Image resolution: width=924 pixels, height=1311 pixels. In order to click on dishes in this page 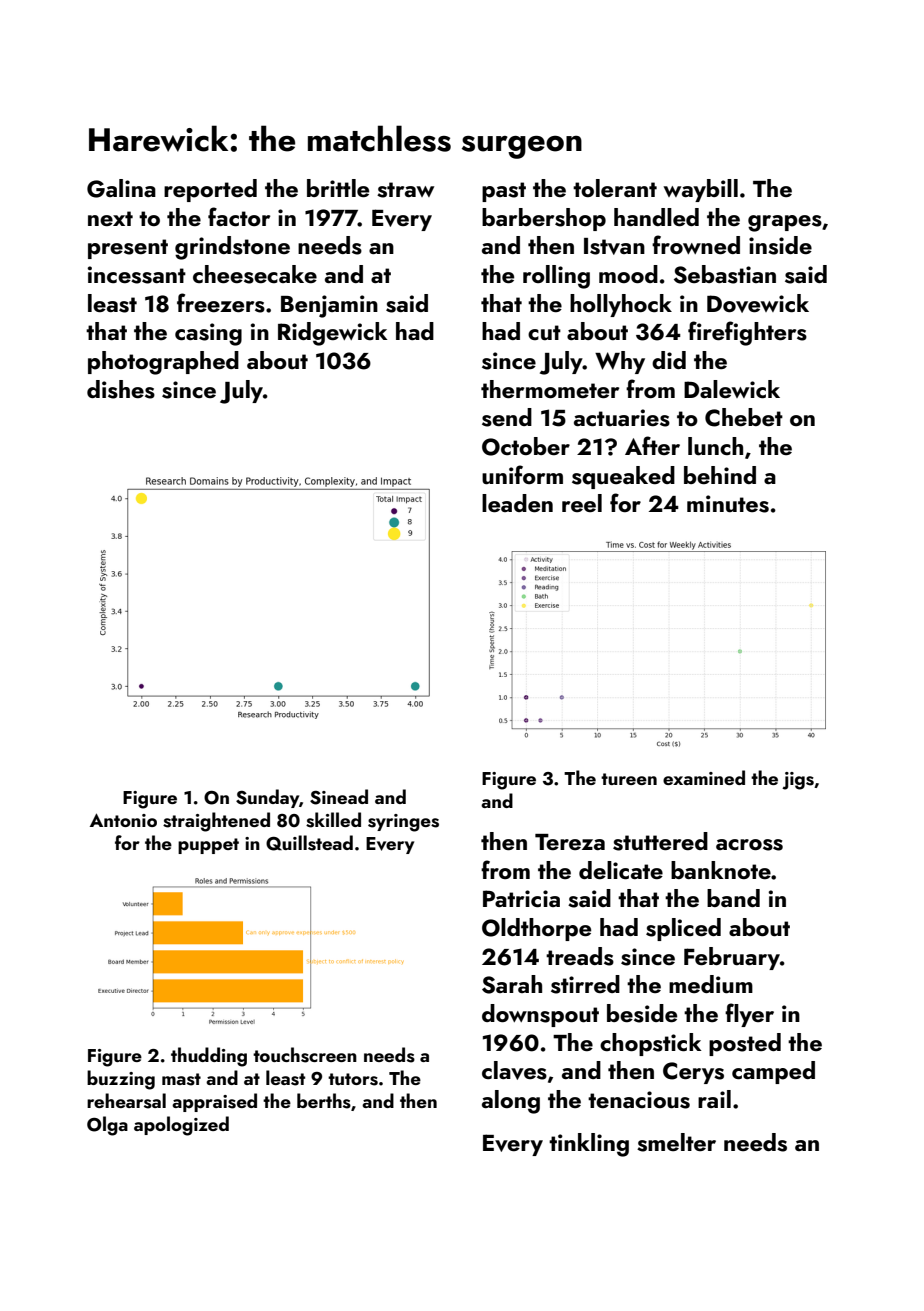, I will do `click(121, 389)`.
